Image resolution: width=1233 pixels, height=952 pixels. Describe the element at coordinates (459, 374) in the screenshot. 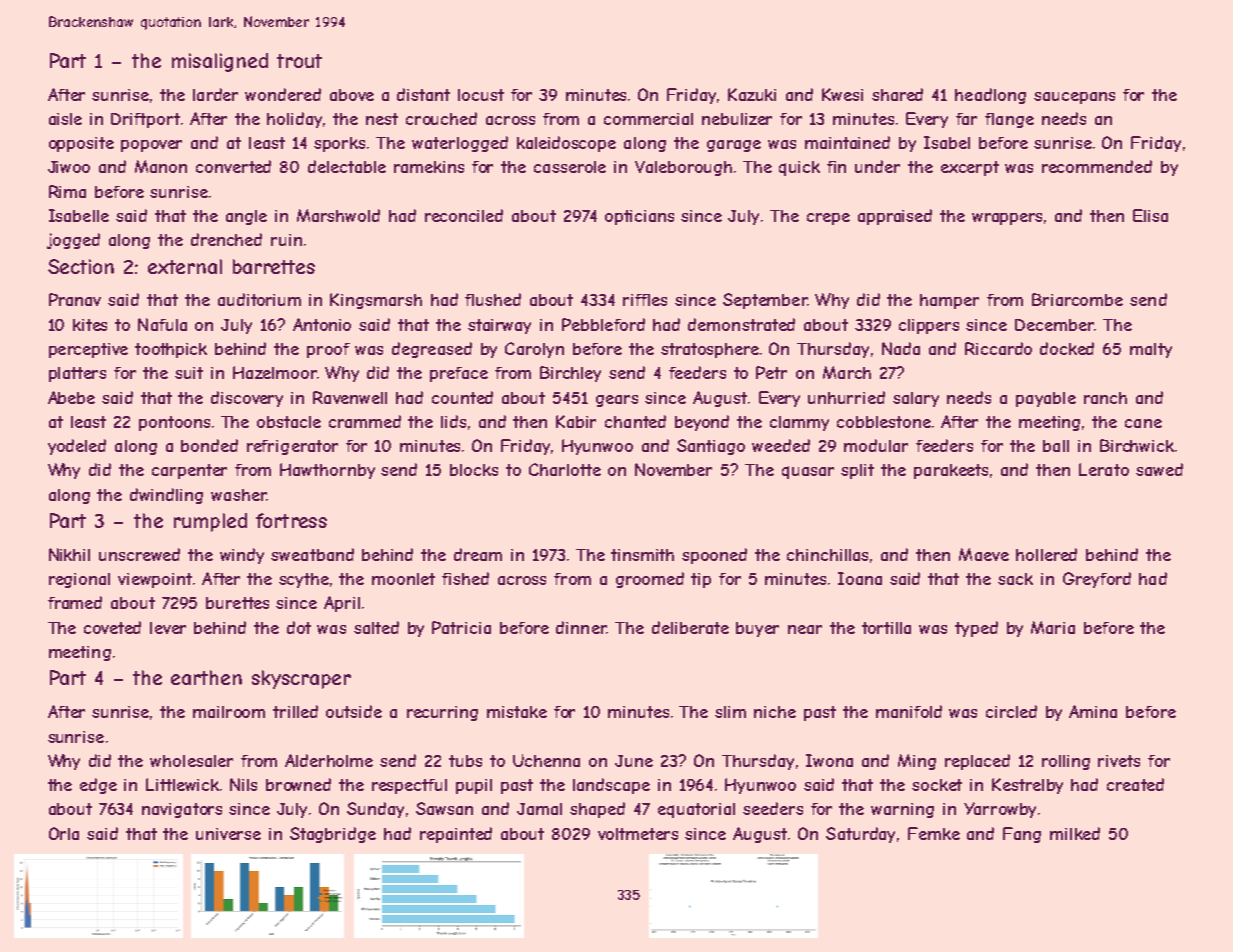

I see `preface` at that location.
